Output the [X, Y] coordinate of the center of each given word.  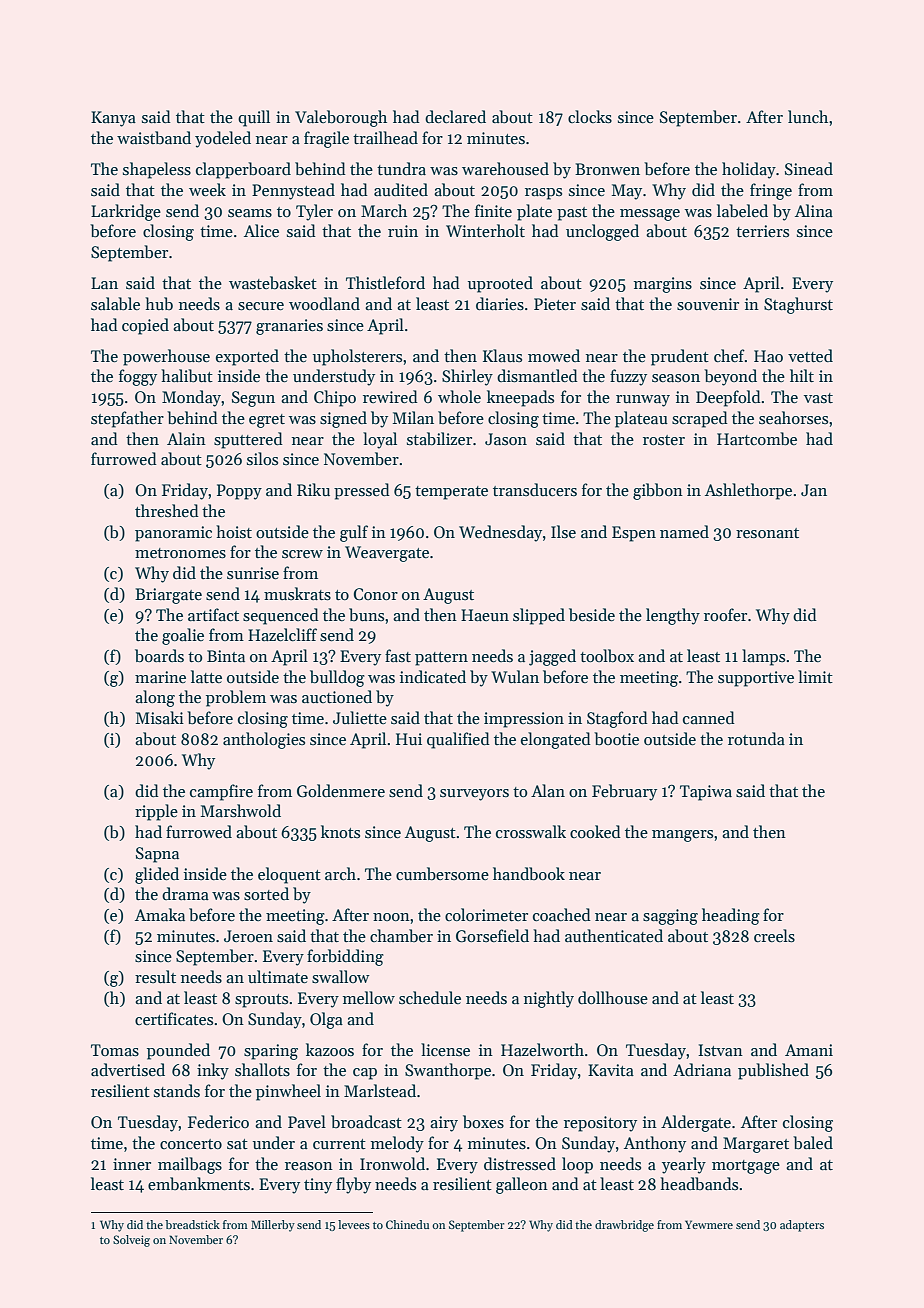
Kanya [113, 119]
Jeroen [248, 936]
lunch [808, 116]
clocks [590, 117]
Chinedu [407, 1224]
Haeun [485, 615]
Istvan [720, 1050]
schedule [430, 997]
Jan [814, 490]
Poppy [239, 492]
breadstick [192, 1224]
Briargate [168, 596]
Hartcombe [757, 439]
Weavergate [387, 554]
